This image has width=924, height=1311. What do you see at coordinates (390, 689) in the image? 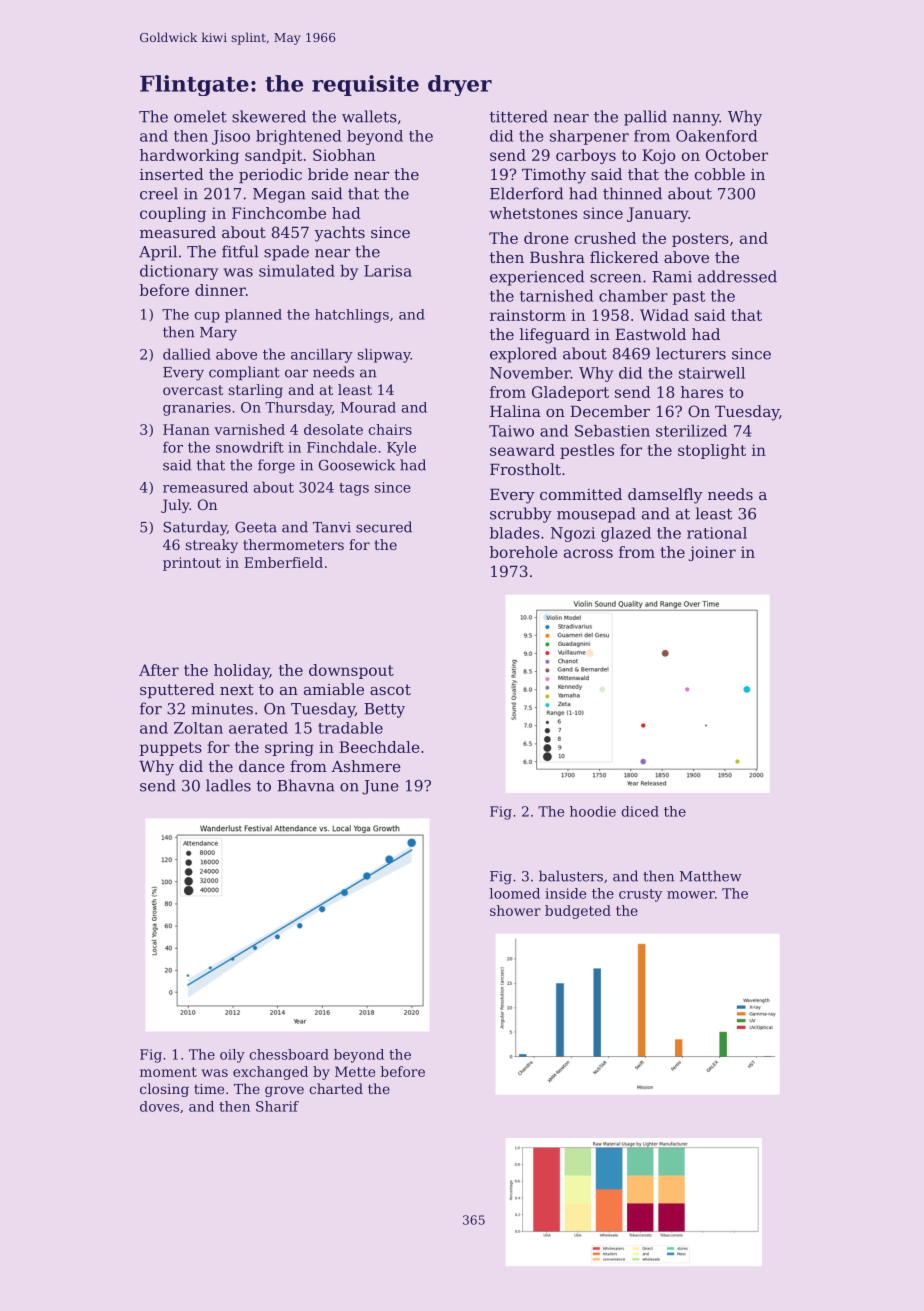
I see `ascot` at bounding box center [390, 689].
